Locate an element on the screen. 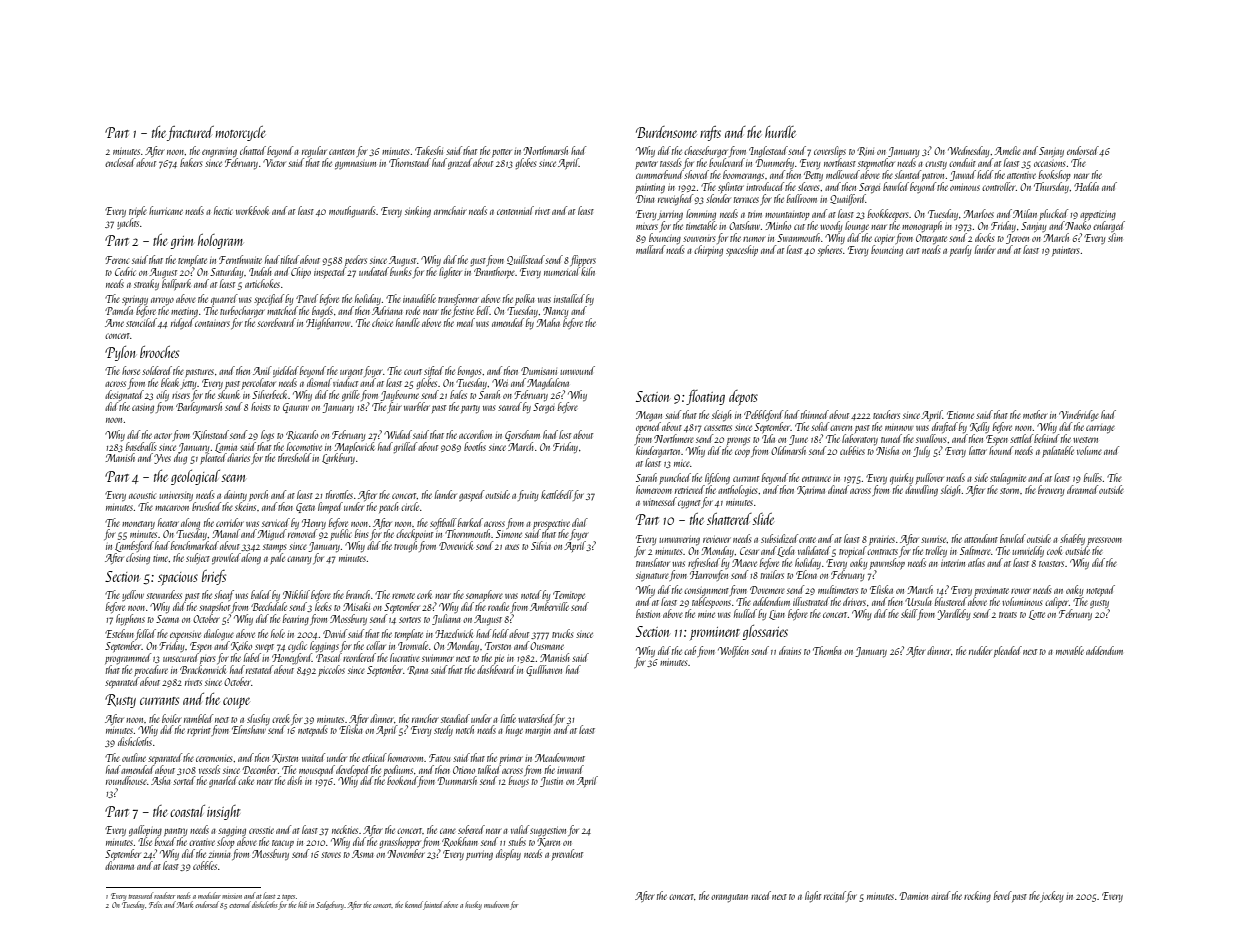  behind is located at coordinates (1046, 438).
